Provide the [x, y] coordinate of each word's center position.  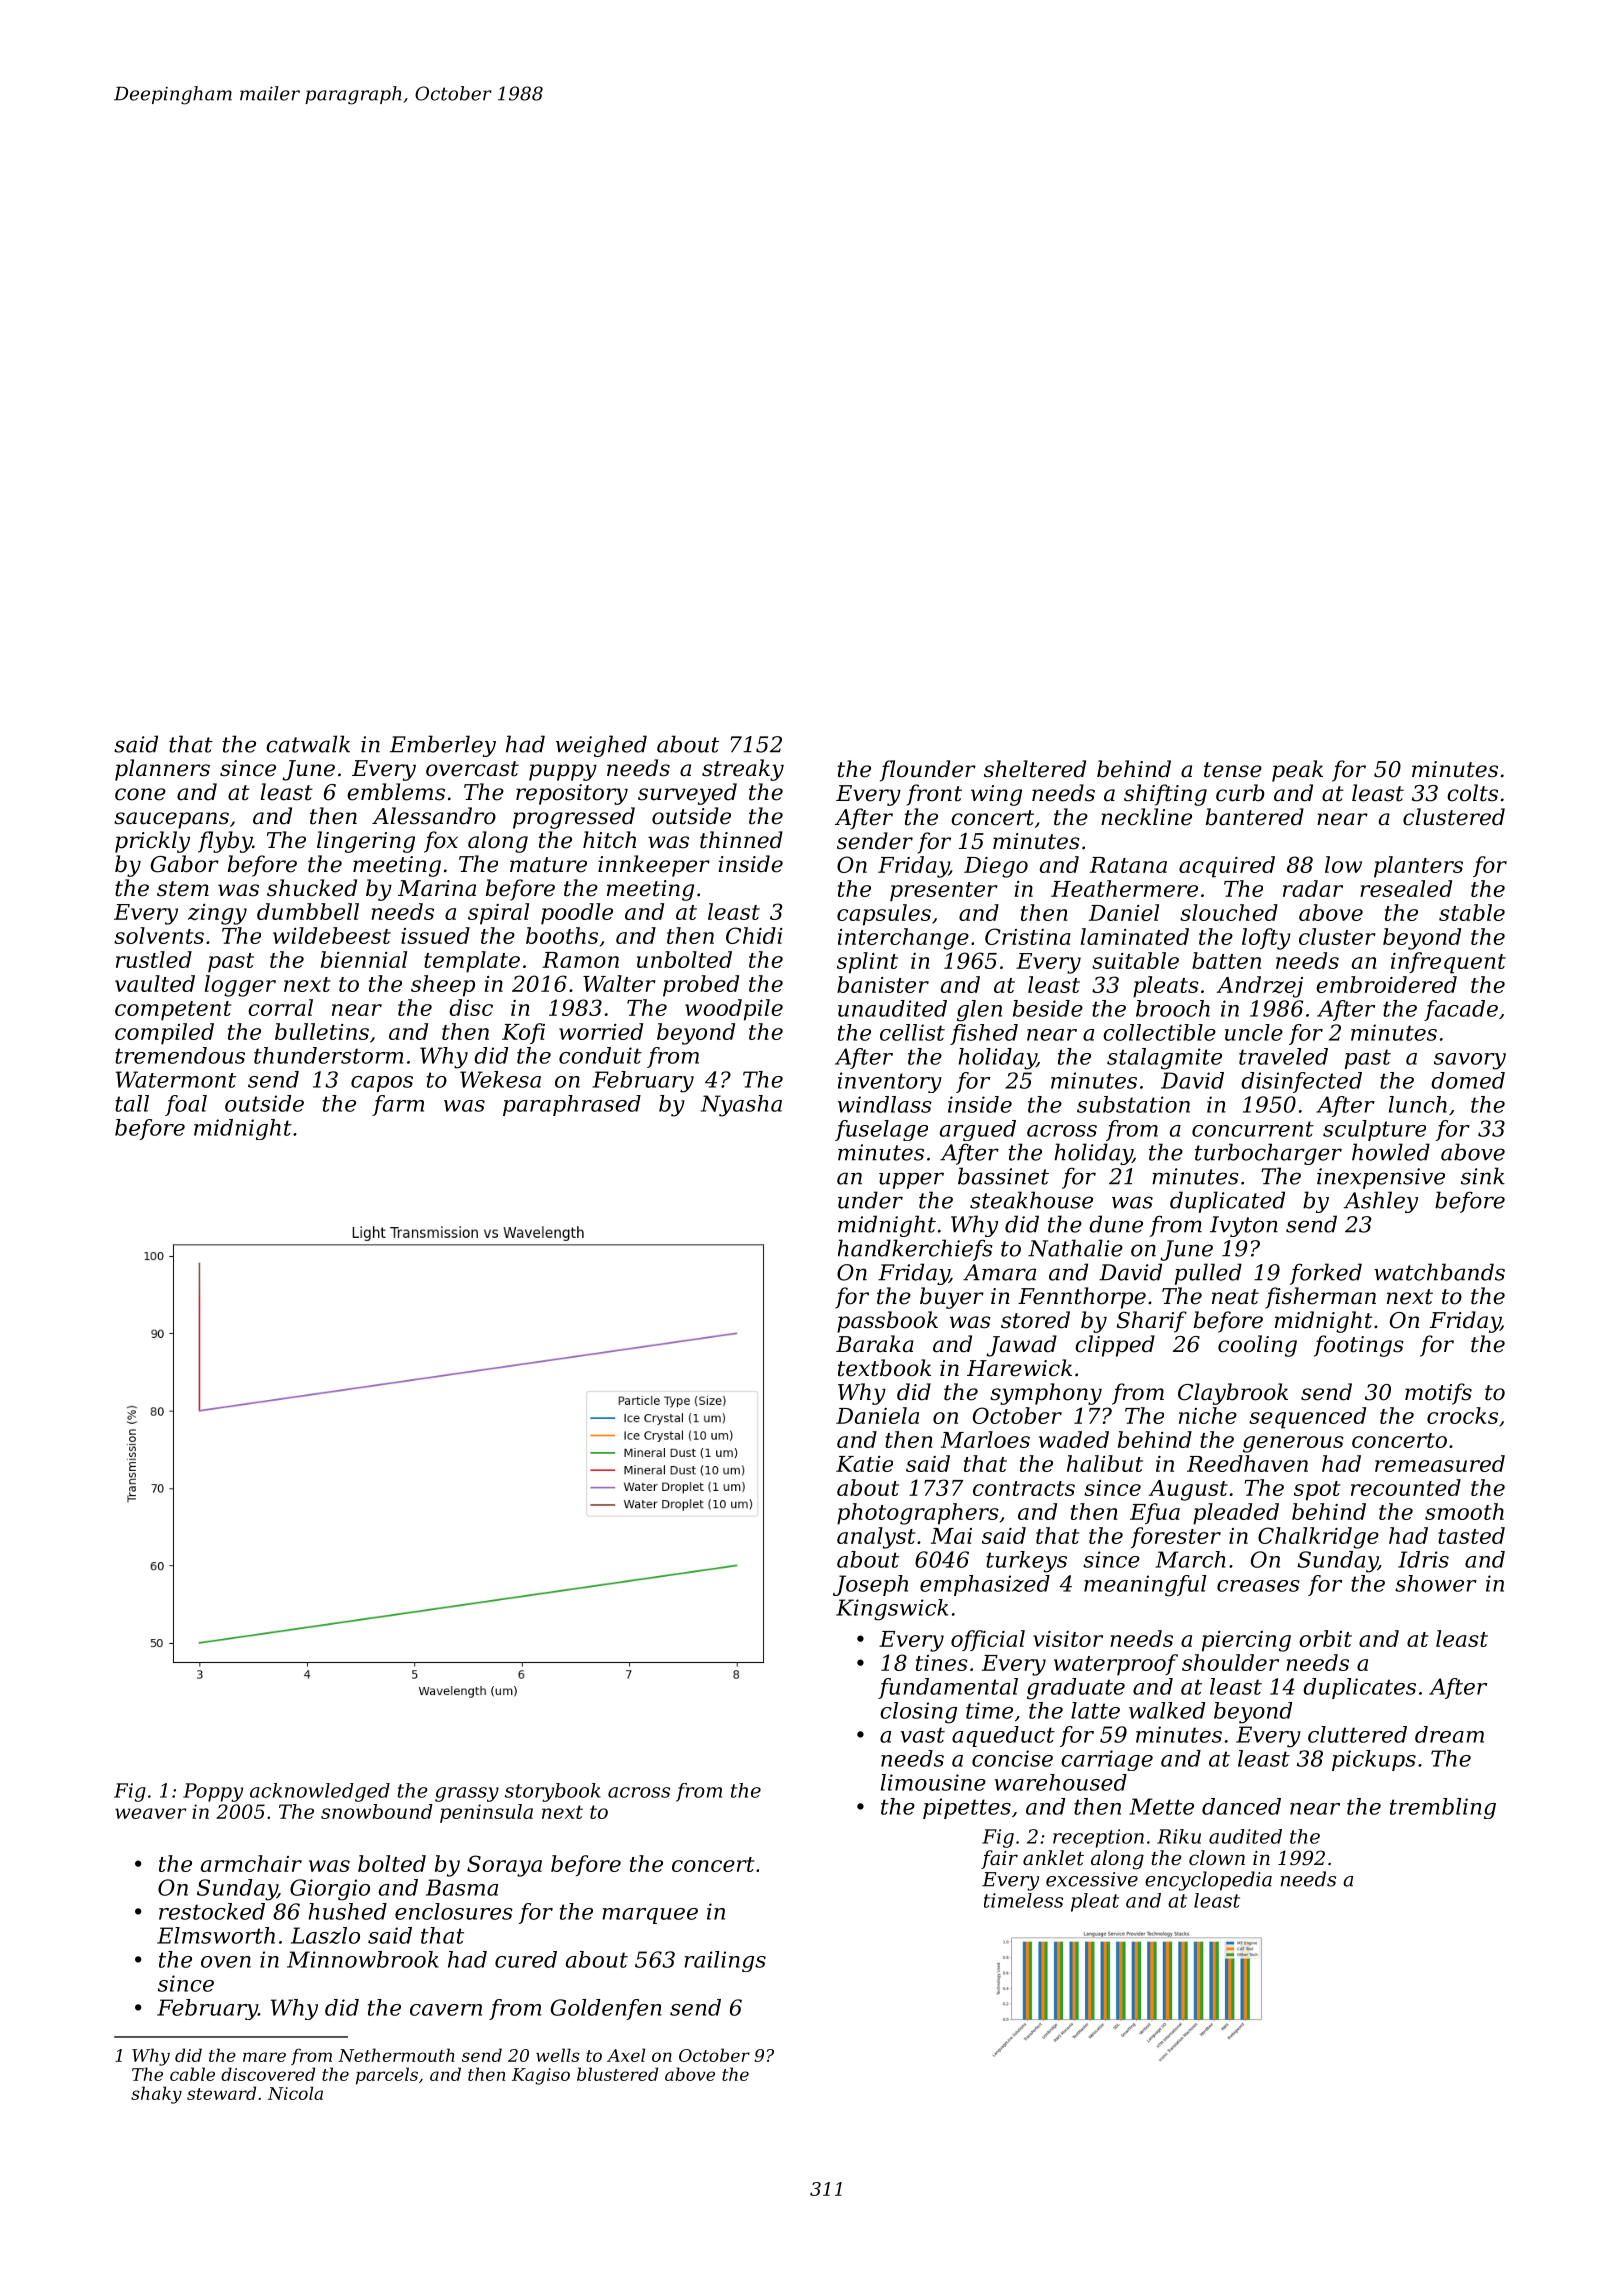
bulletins [322, 1031]
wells [558, 2055]
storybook [553, 1792]
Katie [864, 1464]
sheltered [1035, 769]
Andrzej [1259, 987]
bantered [1255, 817]
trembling [1443, 1808]
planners [162, 770]
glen [979, 1011]
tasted [1471, 1535]
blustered [617, 2074]
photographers [918, 1514]
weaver [151, 1813]
